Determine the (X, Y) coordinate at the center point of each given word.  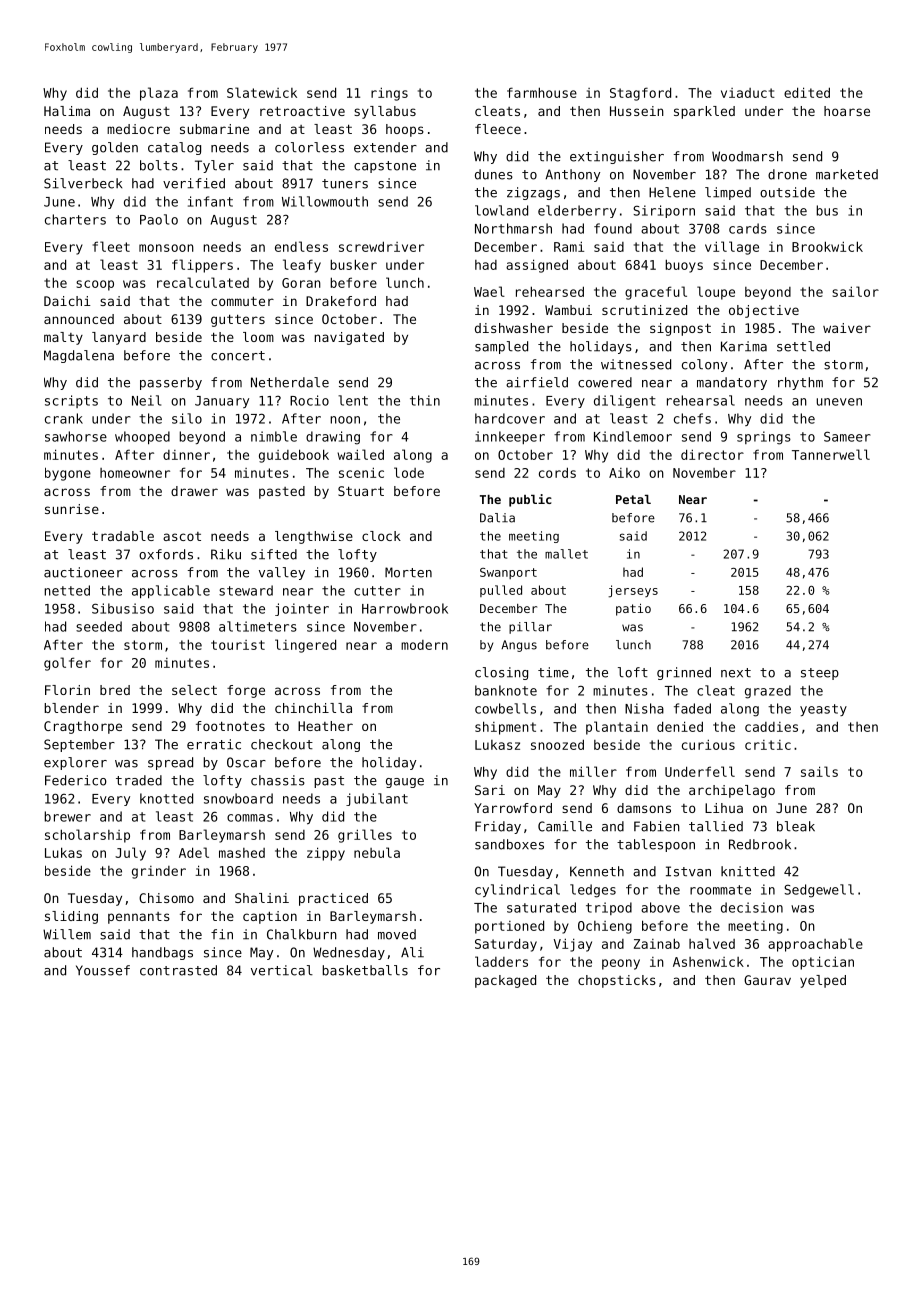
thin (425, 400)
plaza (159, 94)
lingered (305, 646)
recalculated (203, 282)
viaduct (748, 93)
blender (71, 708)
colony (704, 365)
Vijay (573, 945)
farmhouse (542, 92)
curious (708, 744)
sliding (71, 917)
